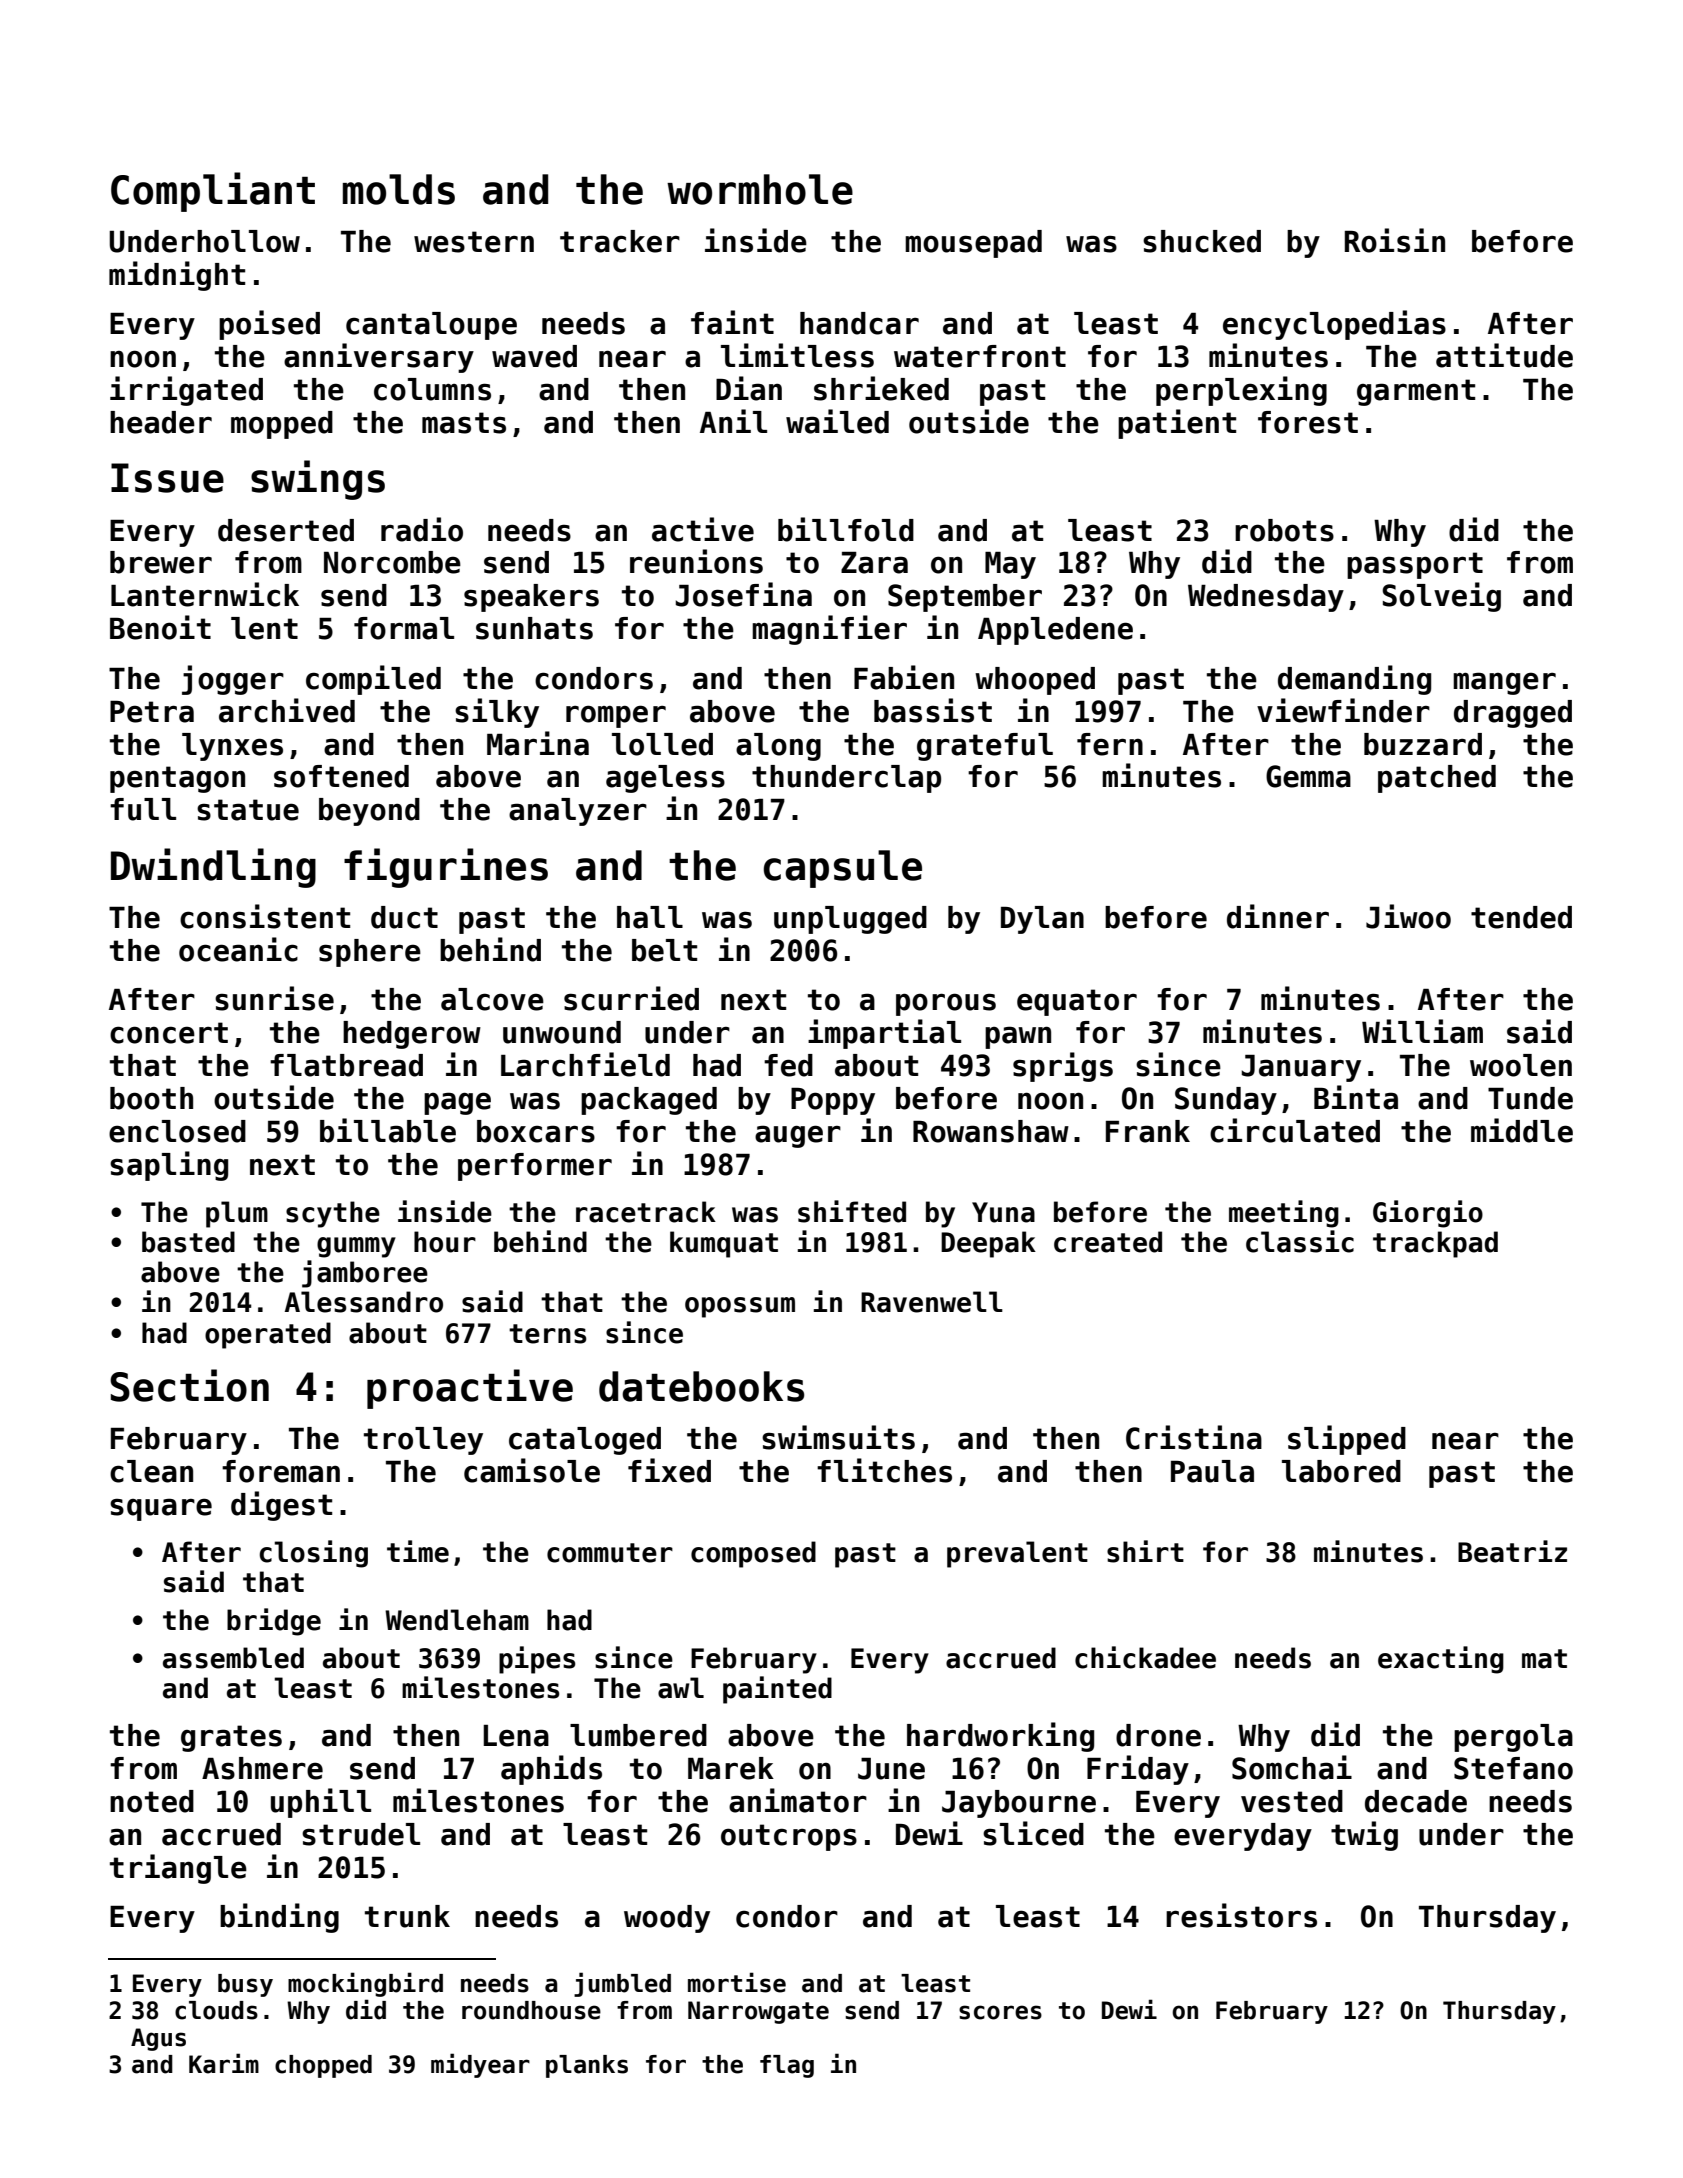 This document has height=2178, width=1683. What do you see at coordinates (1408, 916) in the document?
I see `Jiwoo` at bounding box center [1408, 916].
